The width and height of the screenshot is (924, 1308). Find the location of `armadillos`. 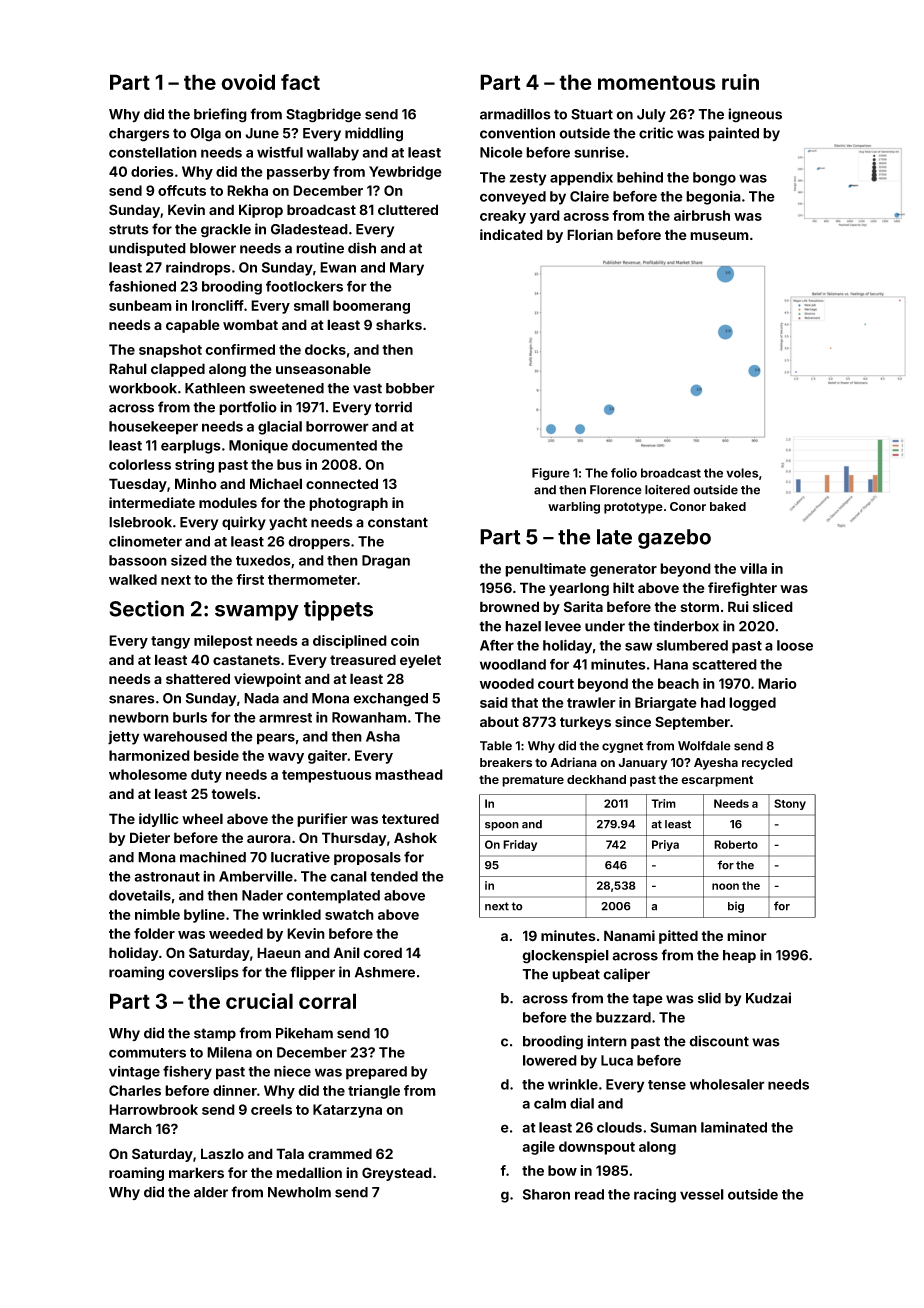

armadillos is located at coordinates (515, 114).
